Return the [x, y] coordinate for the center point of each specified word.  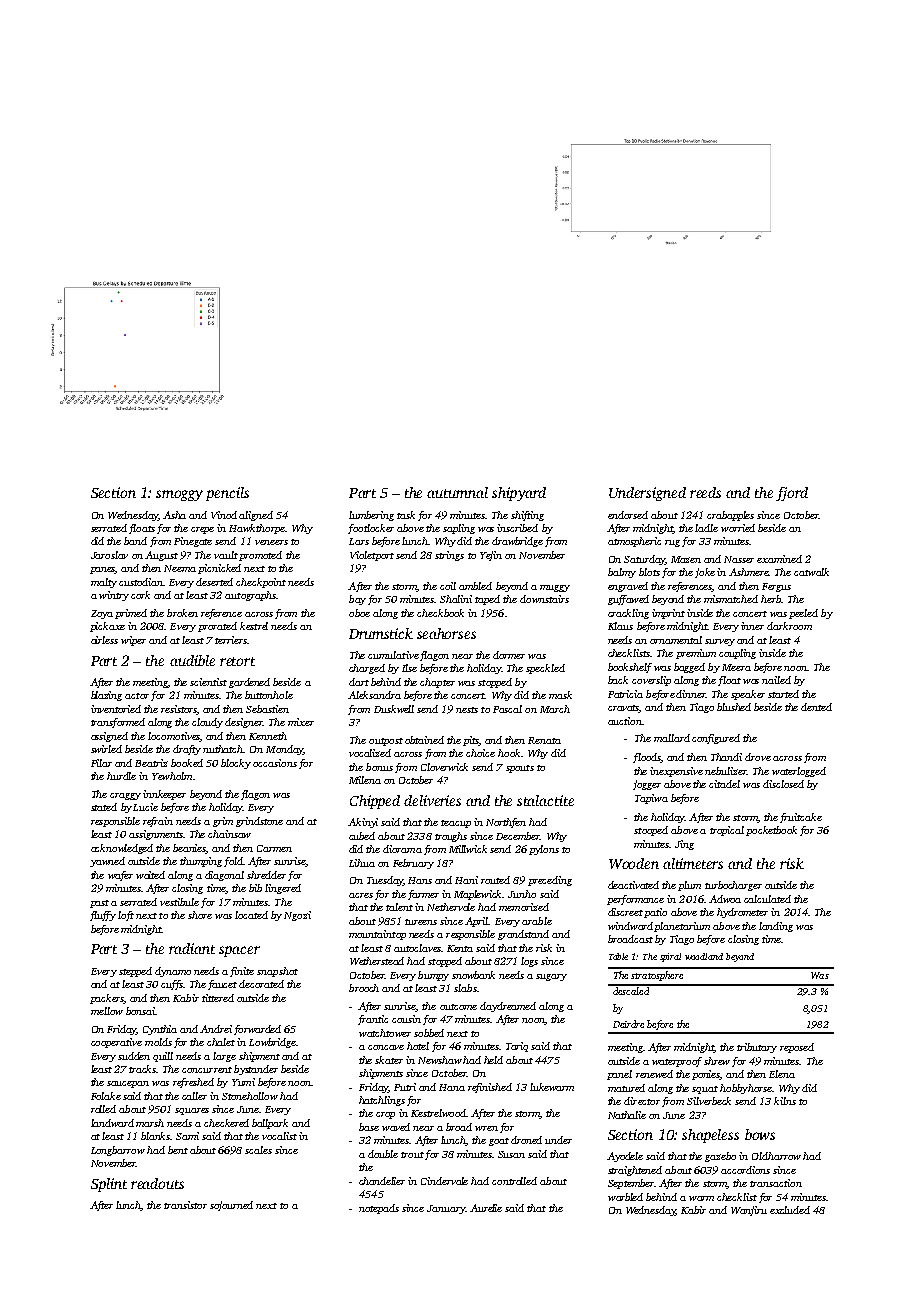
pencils [227, 494]
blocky [236, 764]
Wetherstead [377, 961]
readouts [157, 1183]
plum [689, 886]
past [99, 904]
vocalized [370, 753]
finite [242, 972]
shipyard [519, 494]
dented [816, 707]
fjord [792, 494]
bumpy [433, 976]
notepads [379, 1209]
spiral [670, 957]
